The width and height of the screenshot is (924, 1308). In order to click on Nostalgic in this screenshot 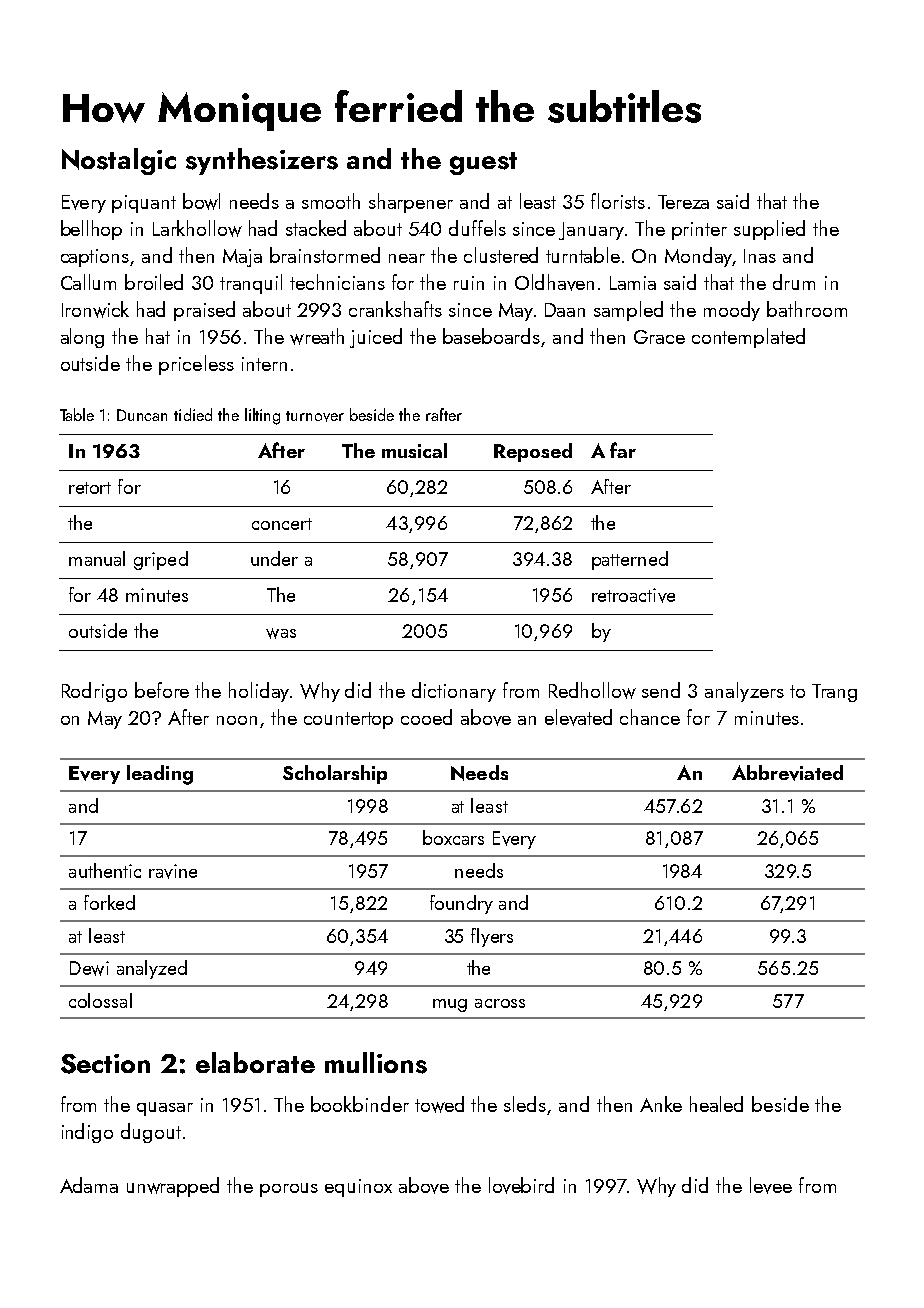, I will do `click(119, 161)`.
